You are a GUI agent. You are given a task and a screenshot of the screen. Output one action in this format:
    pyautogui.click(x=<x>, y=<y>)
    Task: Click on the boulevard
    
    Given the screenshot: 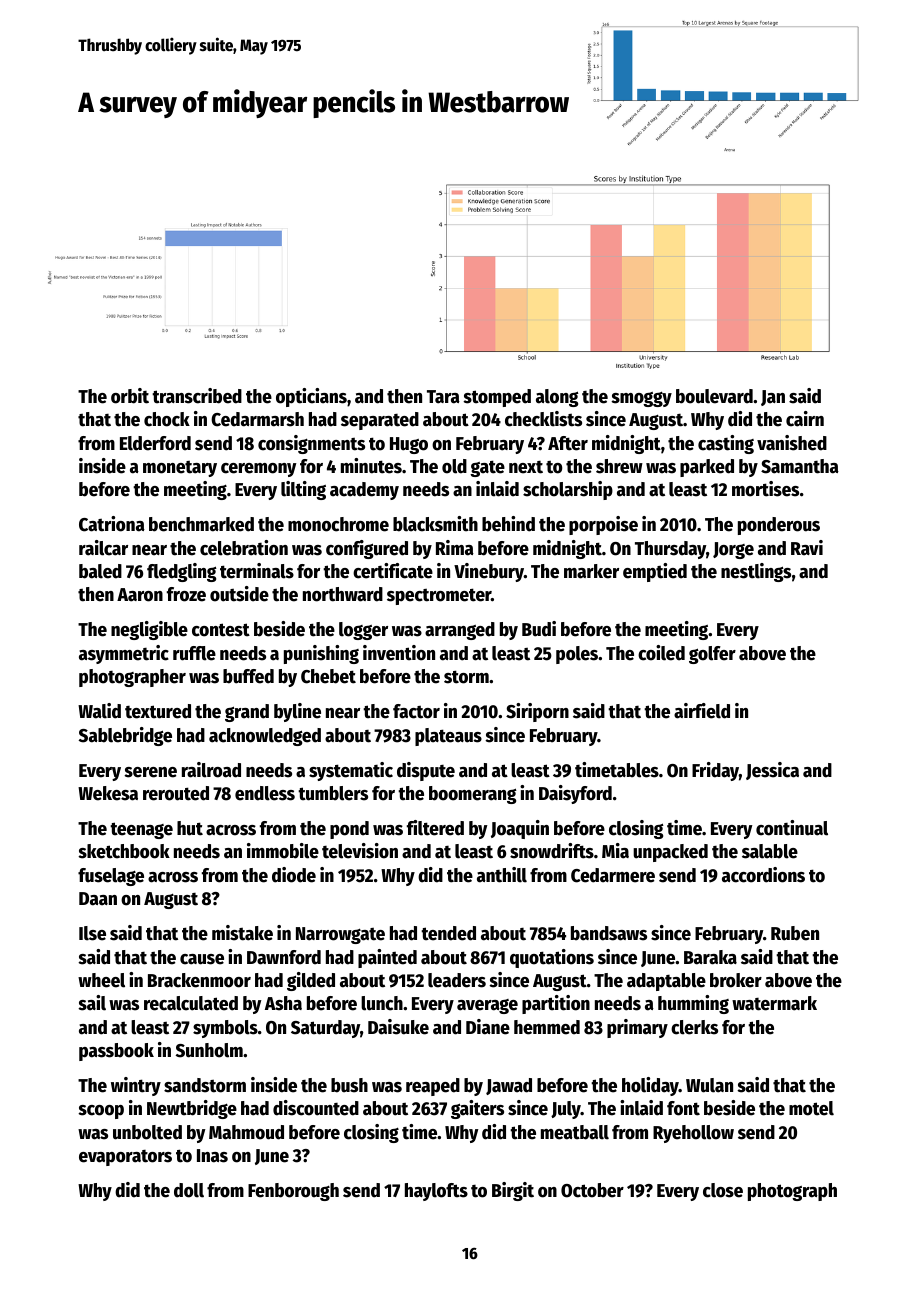 What is the action you would take?
    pyautogui.click(x=714, y=396)
